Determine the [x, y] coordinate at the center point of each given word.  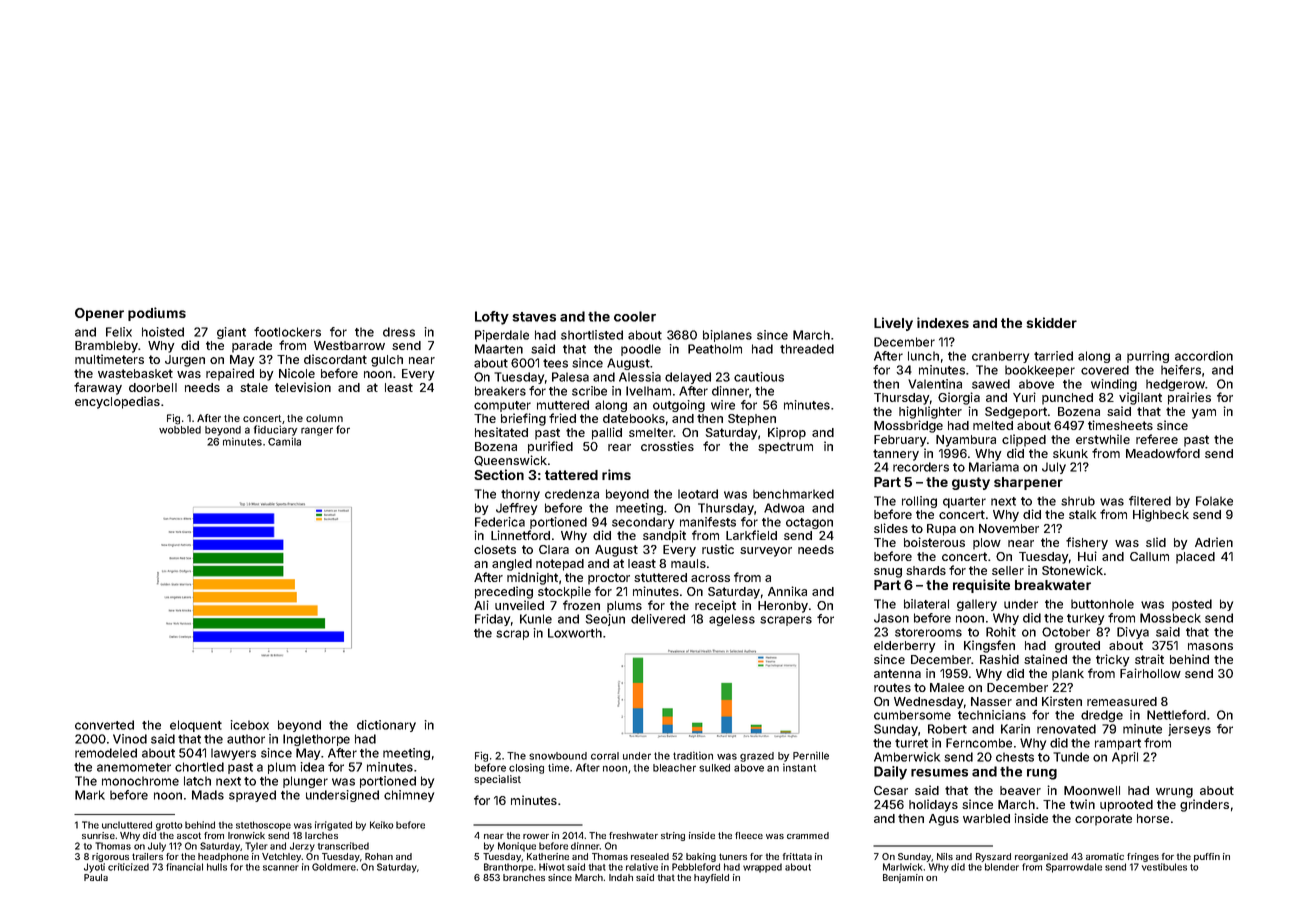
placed [1195, 558]
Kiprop [787, 433]
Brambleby [106, 347]
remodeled [106, 753]
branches [524, 877]
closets [495, 549]
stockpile [564, 592]
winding [1114, 385]
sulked [714, 768]
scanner [281, 868]
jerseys [1189, 730]
